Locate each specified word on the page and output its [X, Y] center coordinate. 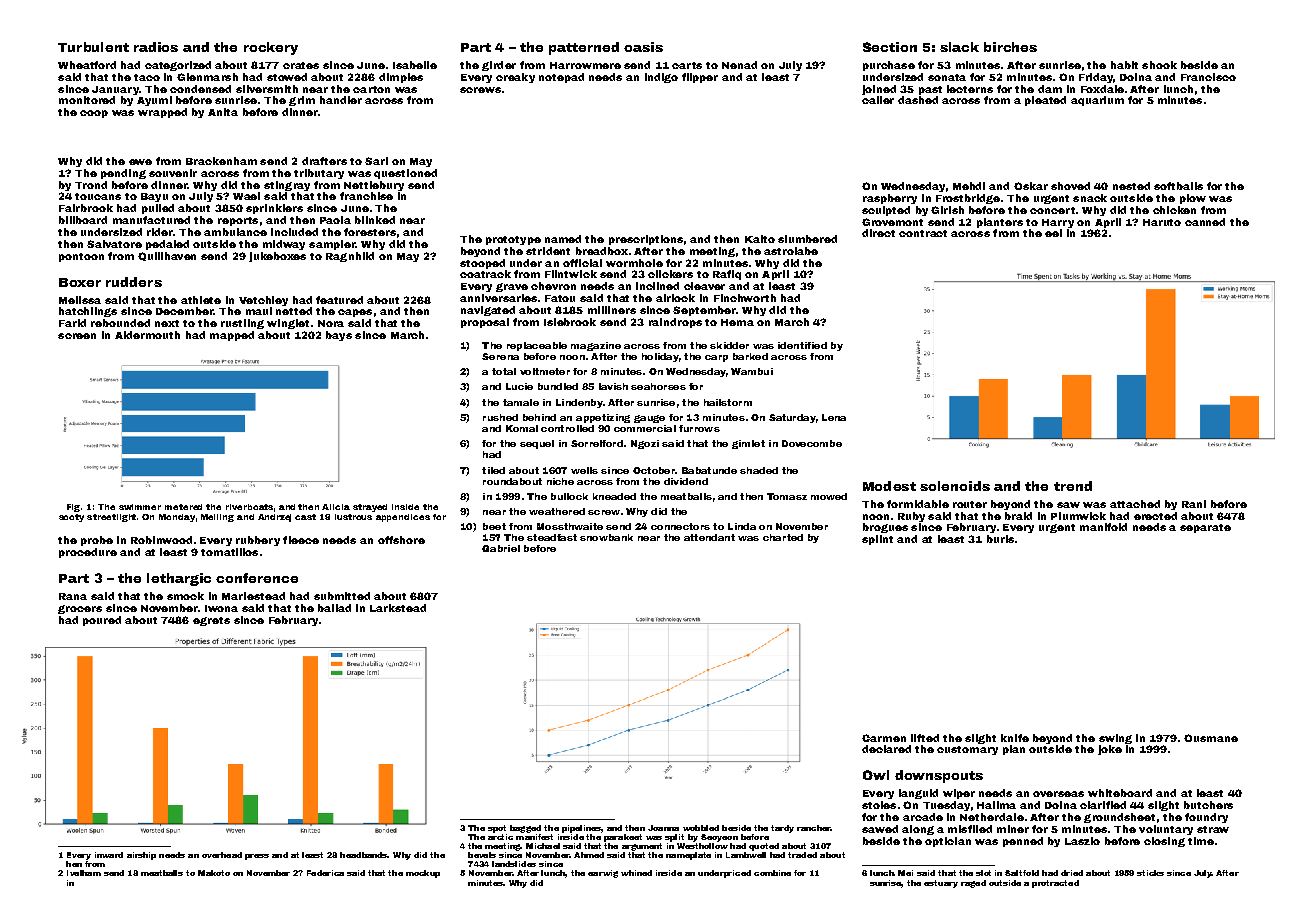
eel [1053, 233]
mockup [423, 874]
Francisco [1208, 77]
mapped [232, 336]
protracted [1055, 884]
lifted [925, 738]
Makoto [214, 873]
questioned [405, 174]
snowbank [606, 537]
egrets [211, 621]
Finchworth [745, 298]
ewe [140, 162]
